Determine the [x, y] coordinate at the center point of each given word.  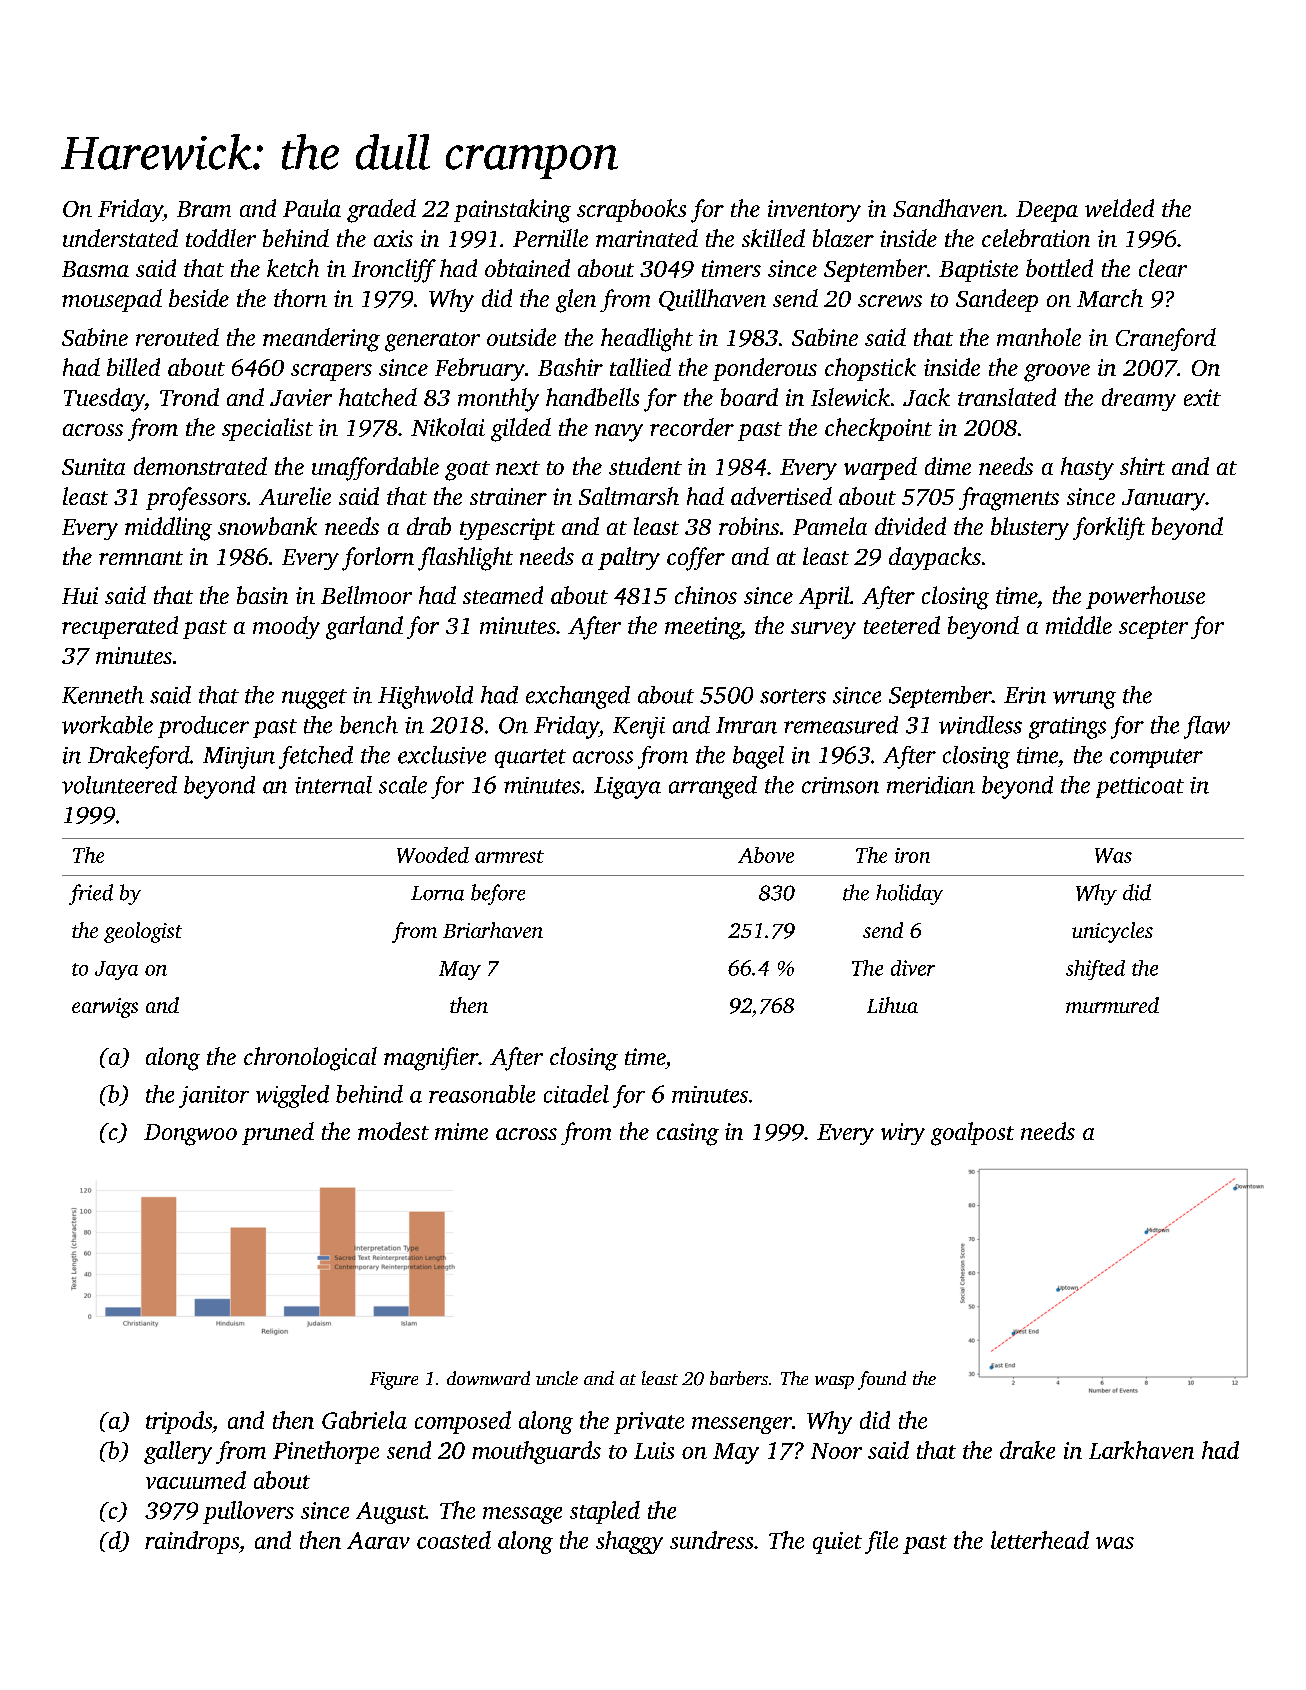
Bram [204, 209]
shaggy [629, 1542]
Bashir [570, 367]
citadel [576, 1094]
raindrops [192, 1542]
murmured [1112, 1005]
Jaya [116, 970]
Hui [80, 595]
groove [1057, 373]
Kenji [639, 728]
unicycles [1112, 932]
